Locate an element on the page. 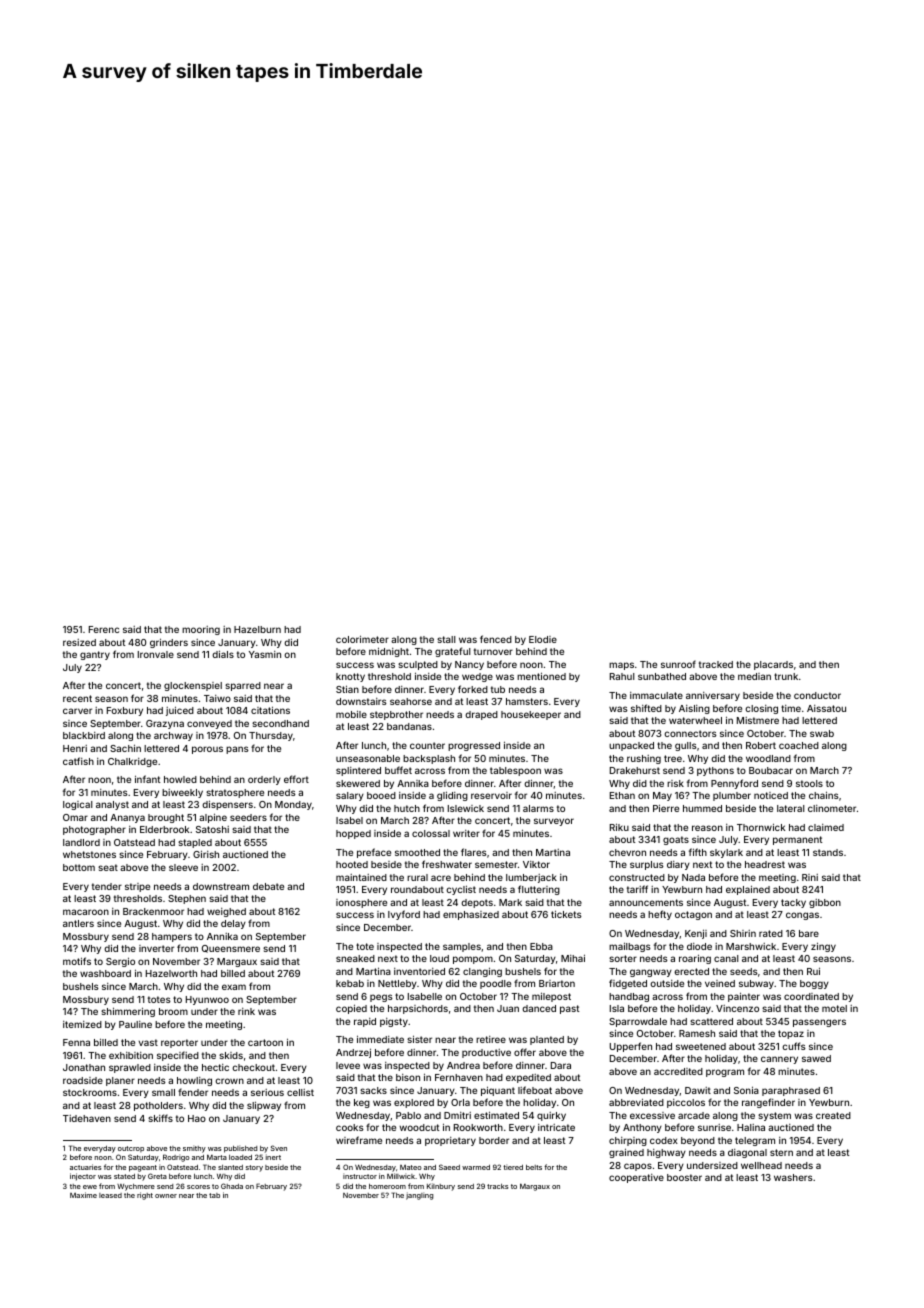 This page has width=924, height=1308. cuffs is located at coordinates (794, 1046).
